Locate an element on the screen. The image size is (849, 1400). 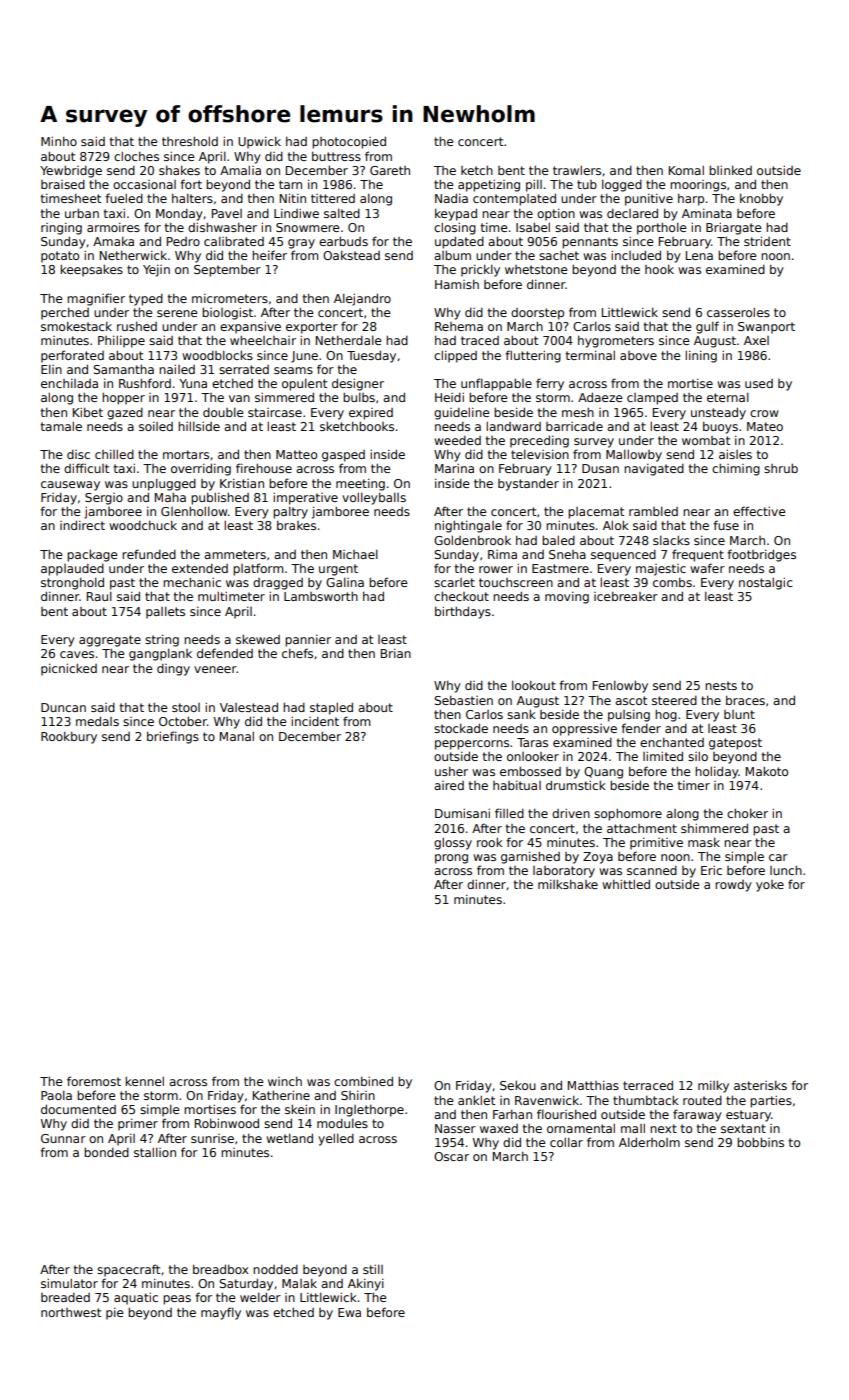
chilled is located at coordinates (114, 454).
